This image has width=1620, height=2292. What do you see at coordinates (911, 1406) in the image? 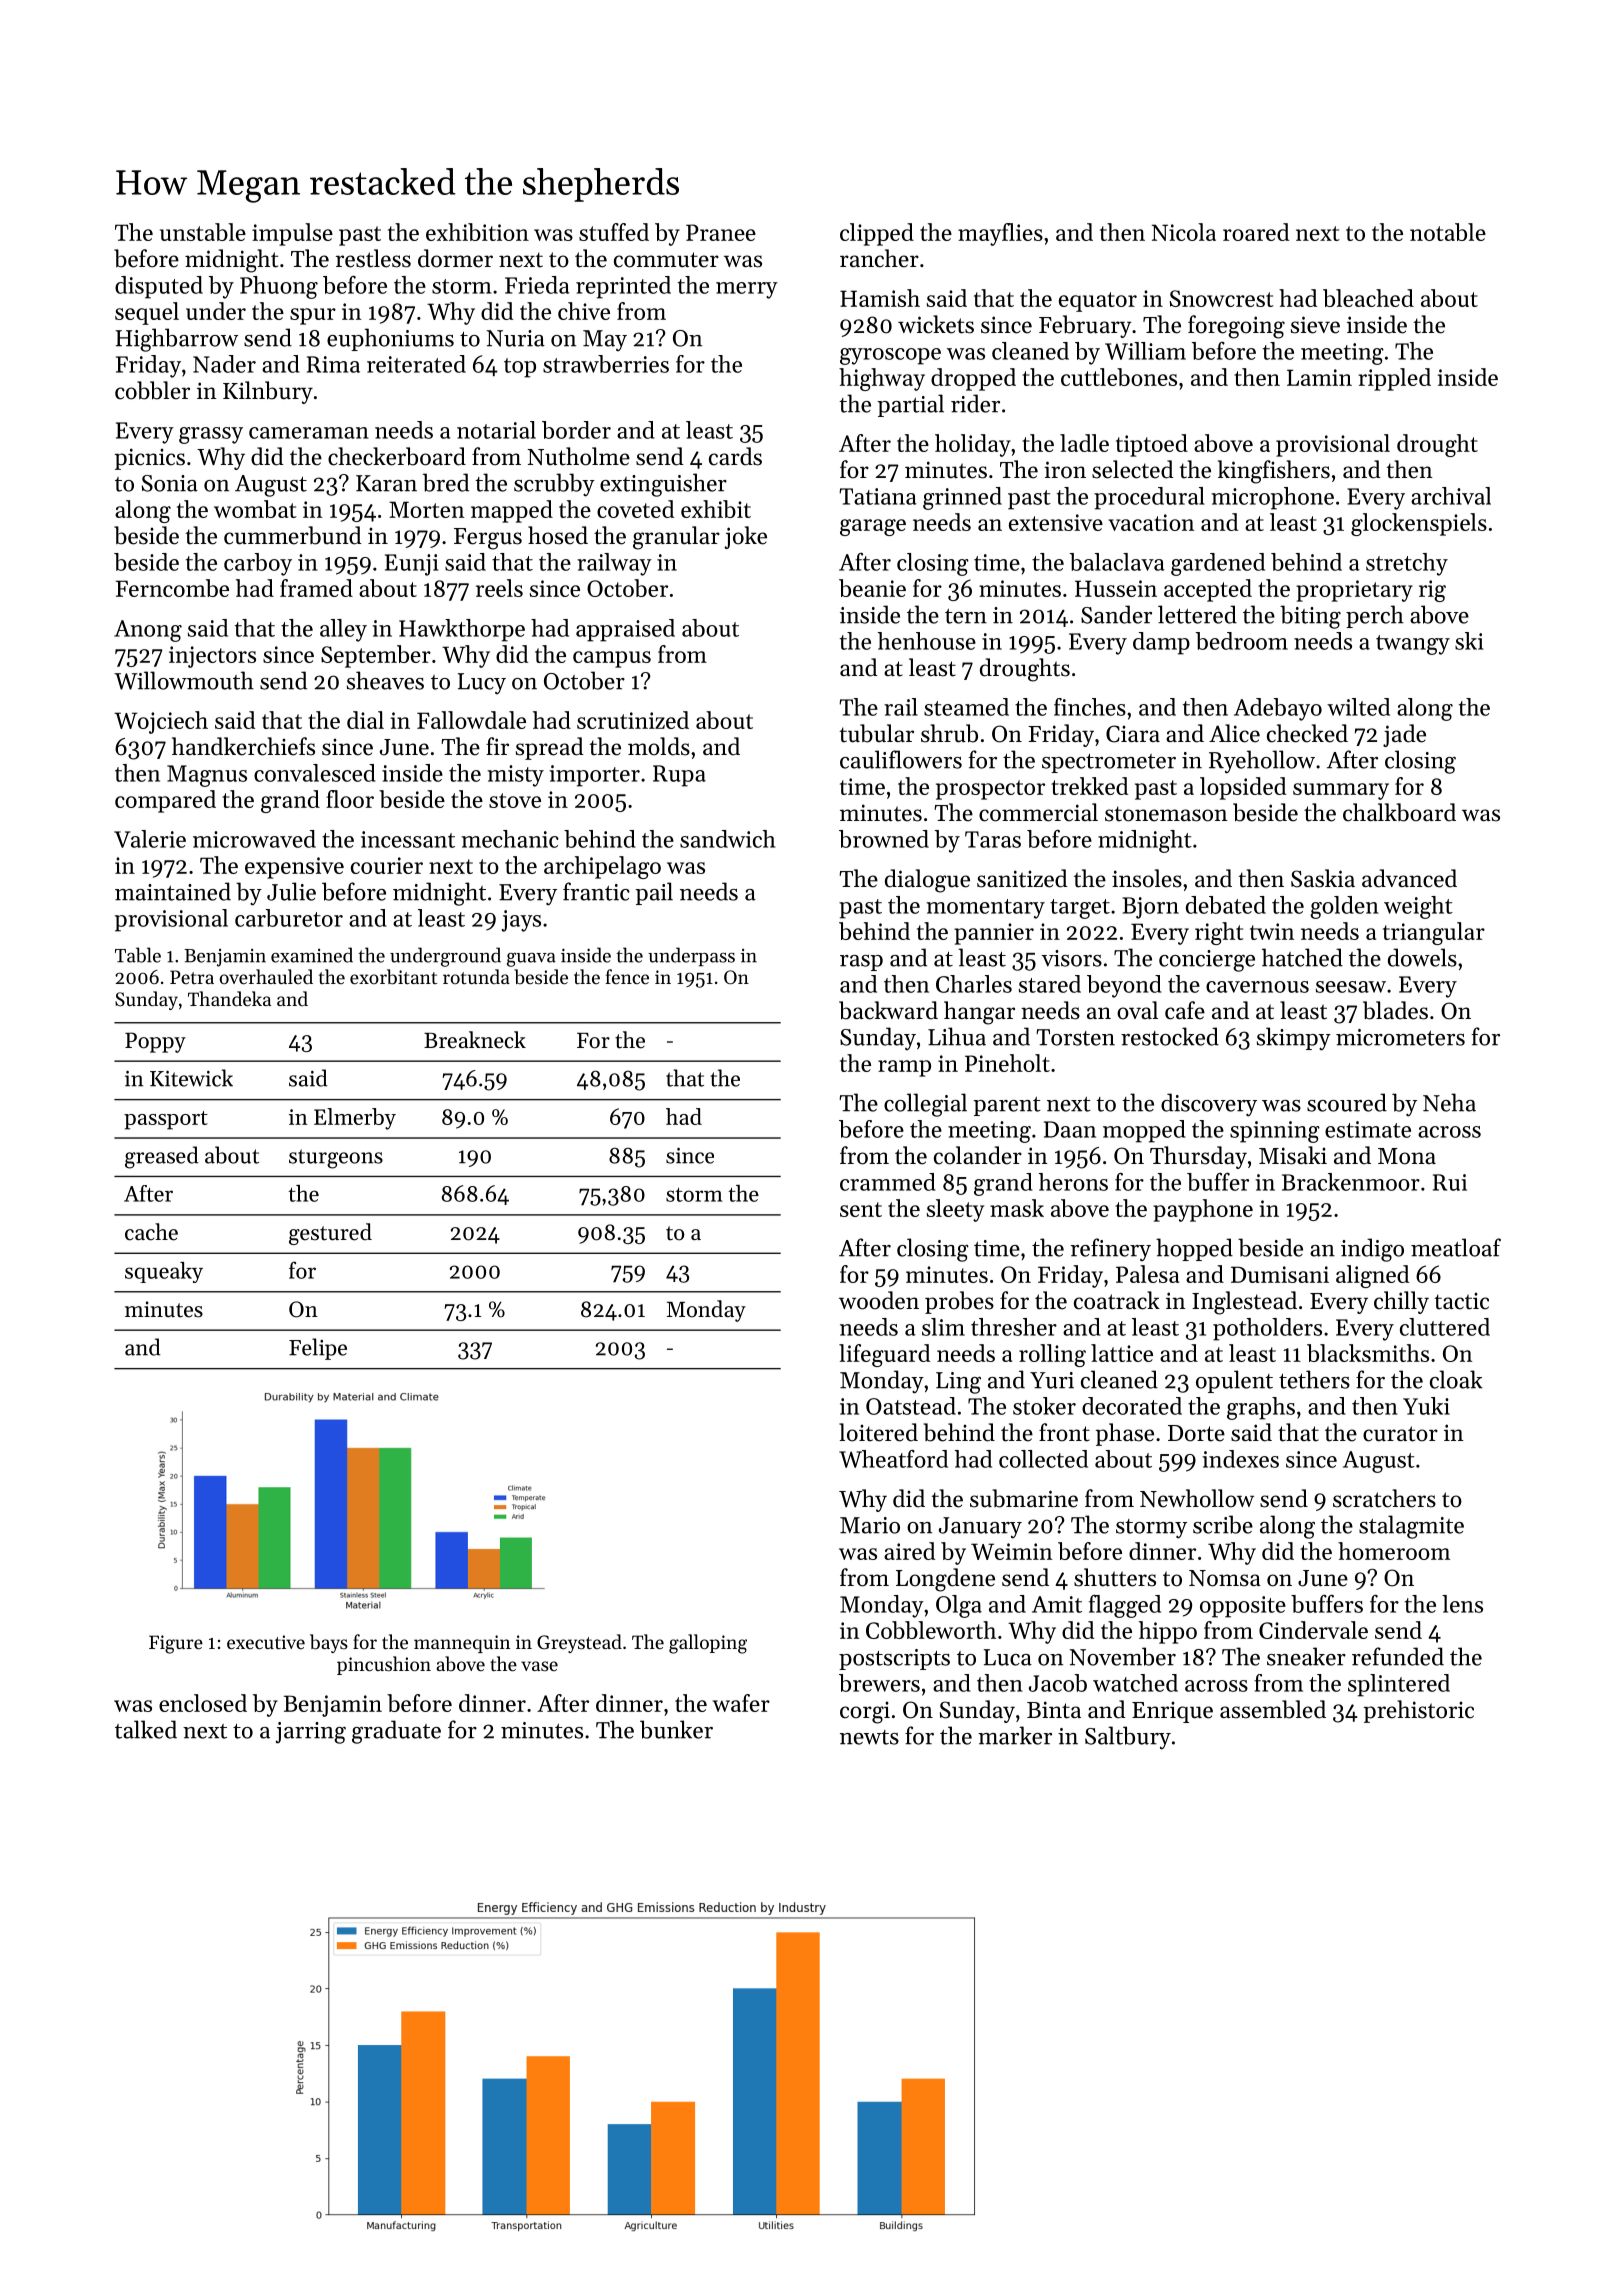
I see `Oatstead` at bounding box center [911, 1406].
